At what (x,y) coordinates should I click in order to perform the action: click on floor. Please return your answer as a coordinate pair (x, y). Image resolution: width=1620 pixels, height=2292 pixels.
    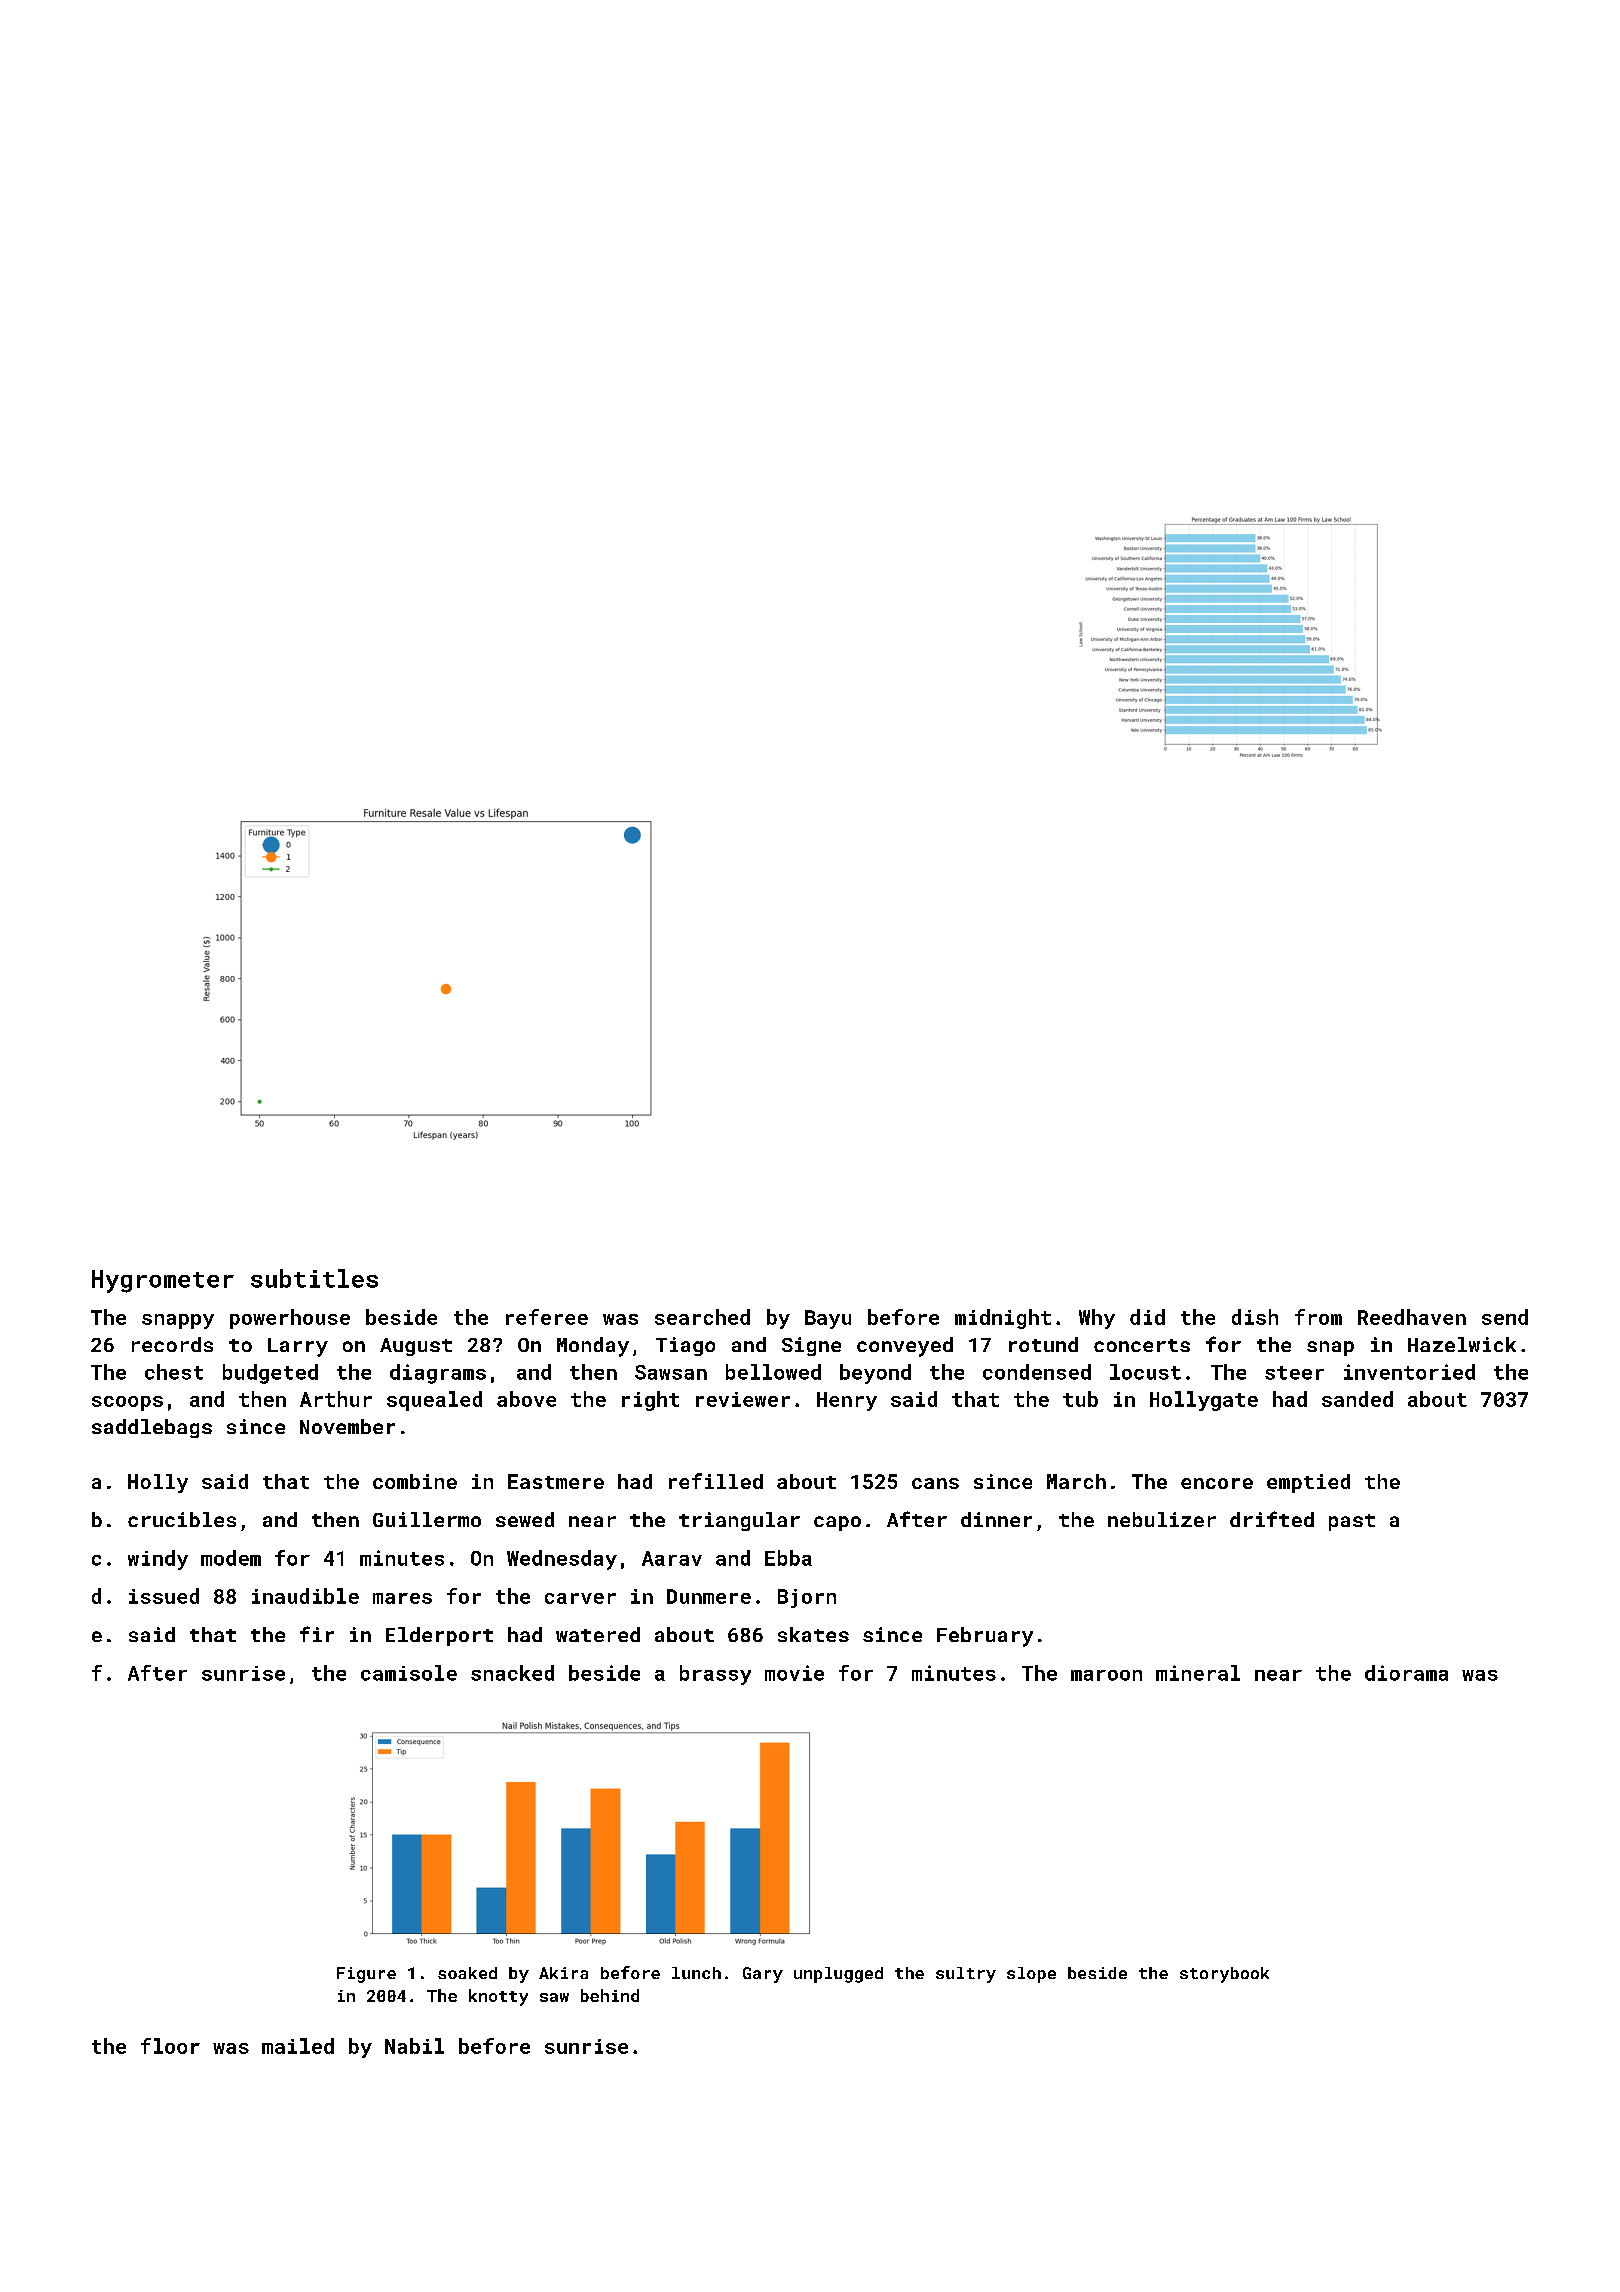
    Looking at the image, I should click on (170, 2046).
